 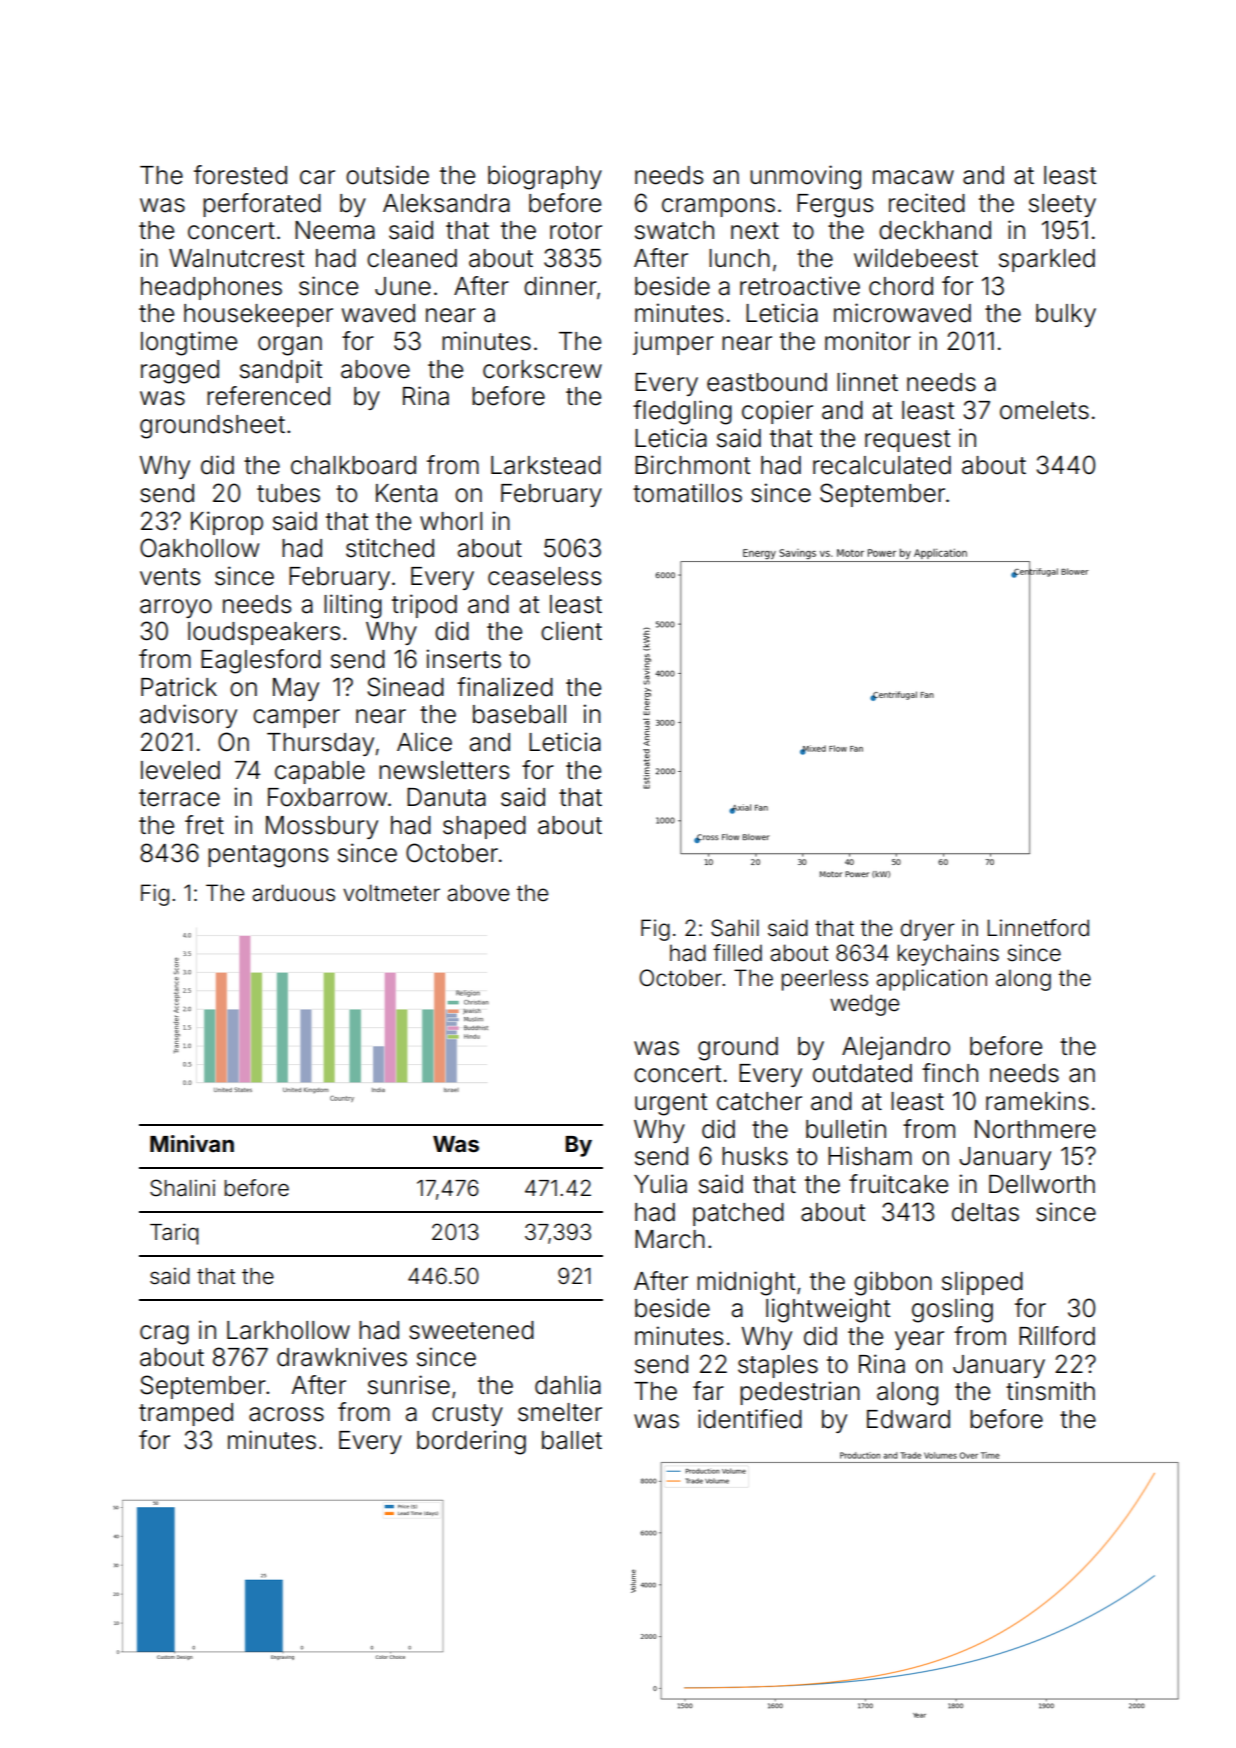 I want to click on fruitcake, so click(x=898, y=1184).
